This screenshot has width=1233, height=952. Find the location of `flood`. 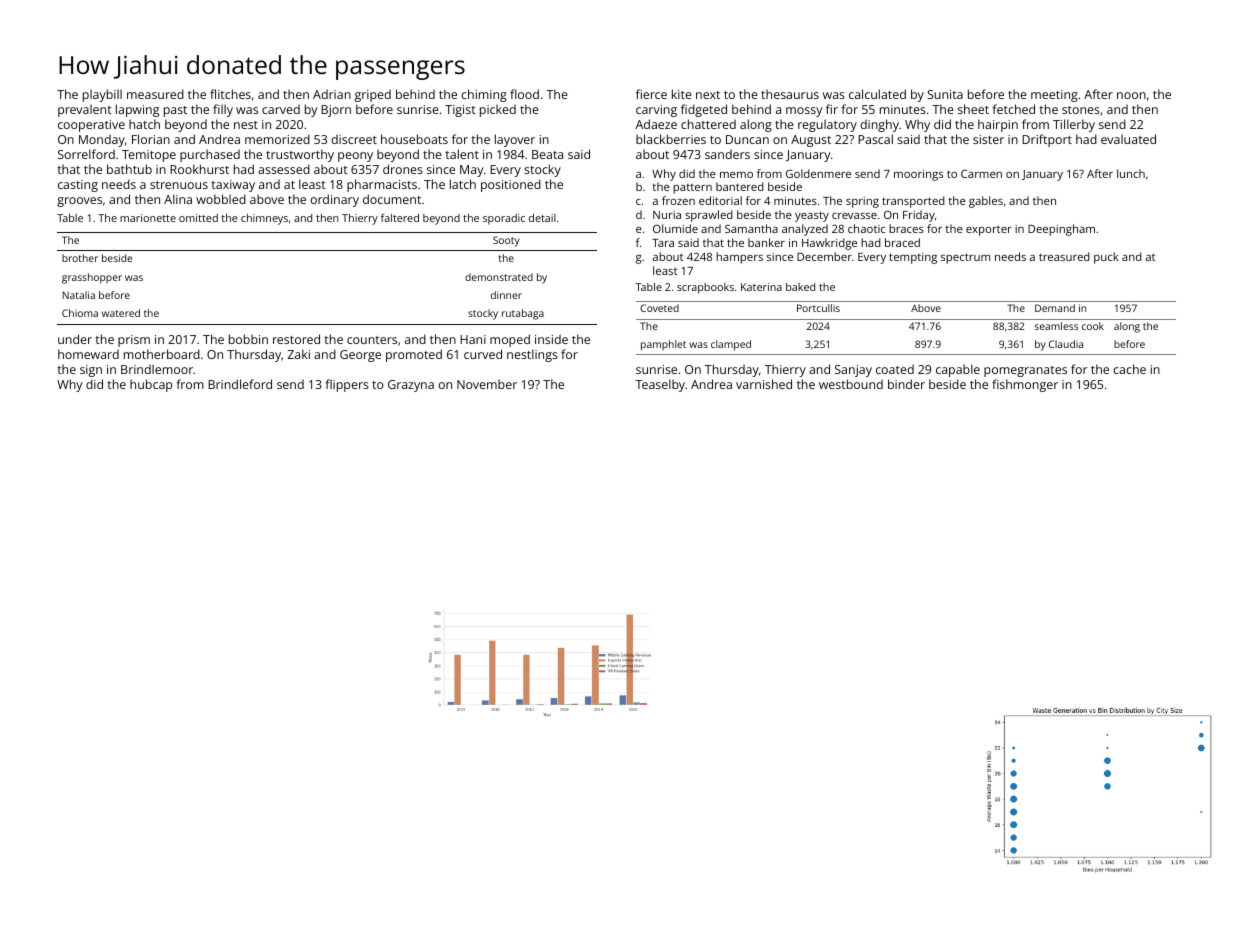

flood is located at coordinates (524, 94).
